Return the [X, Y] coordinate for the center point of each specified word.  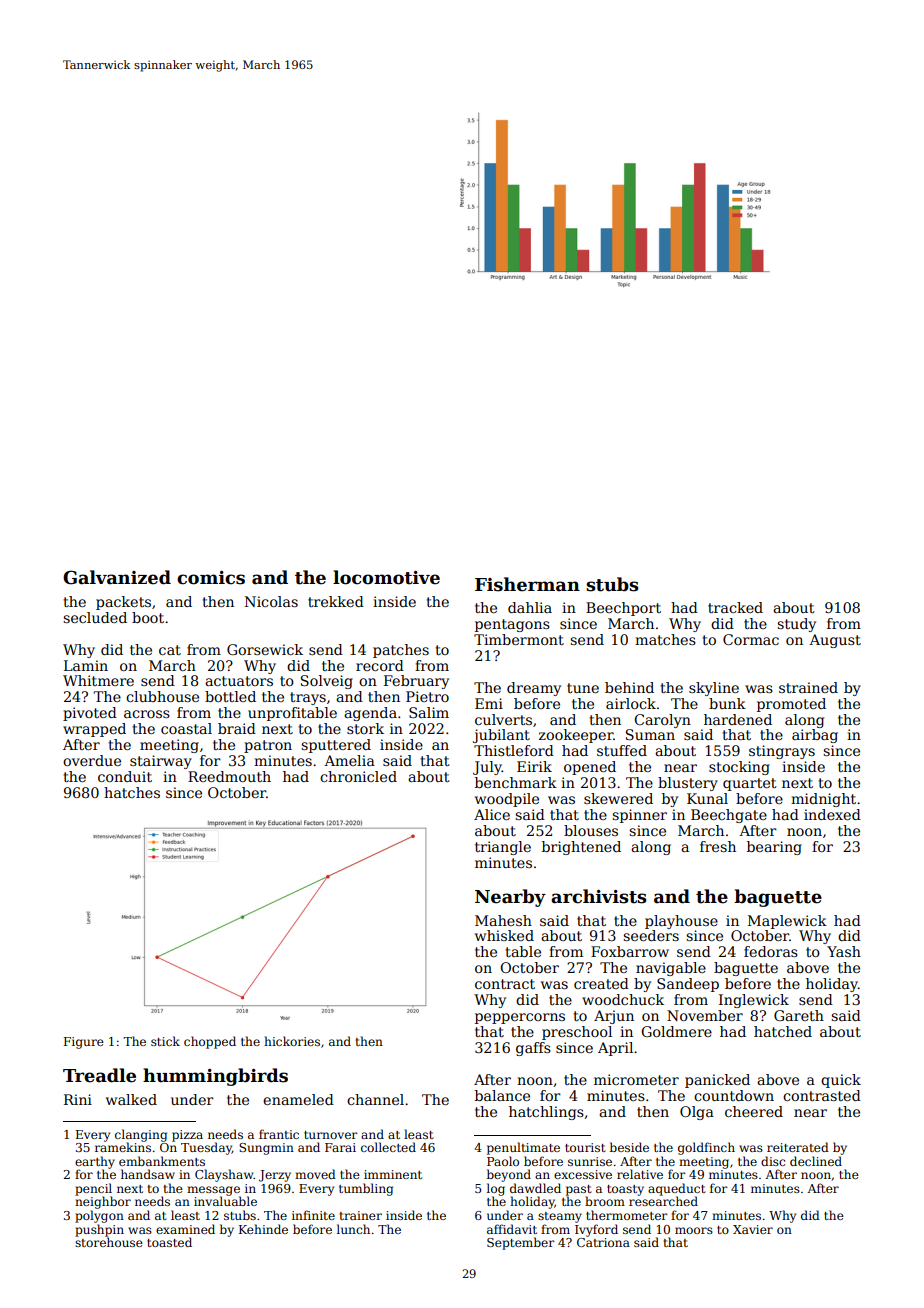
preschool [577, 1033]
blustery [688, 784]
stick [165, 1041]
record [380, 665]
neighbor [103, 1202]
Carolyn [662, 721]
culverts [503, 719]
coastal [186, 728]
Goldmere [676, 1031]
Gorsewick [265, 649]
